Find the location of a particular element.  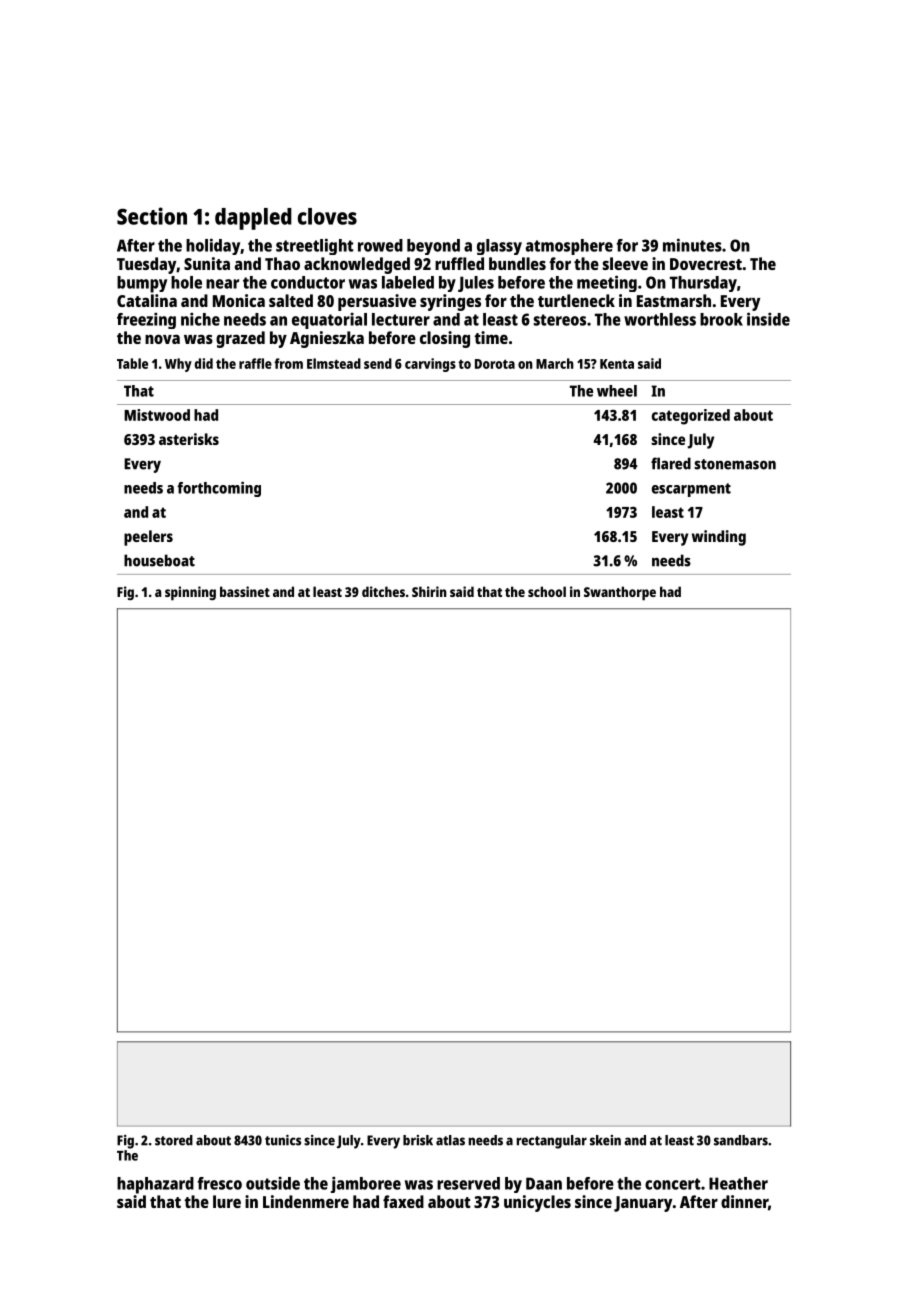

Table is located at coordinates (132, 363).
